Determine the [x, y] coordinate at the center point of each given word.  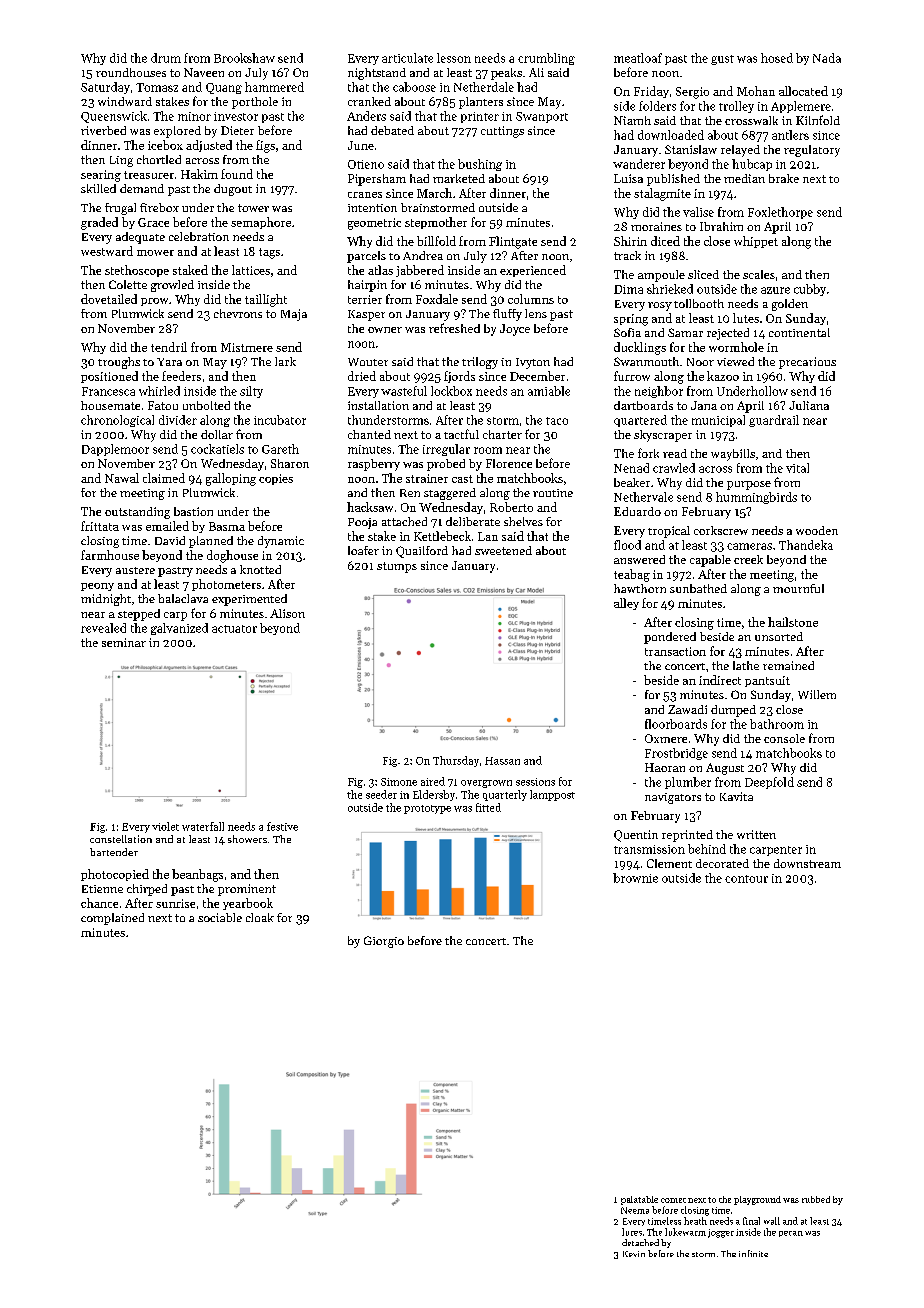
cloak [260, 917]
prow [154, 302]
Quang [224, 88]
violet [165, 826]
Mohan [756, 91]
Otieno [366, 164]
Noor [700, 362]
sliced [703, 274]
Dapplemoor [115, 450]
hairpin [367, 286]
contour [746, 879]
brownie [635, 878]
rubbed [816, 1199]
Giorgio [384, 942]
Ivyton [533, 363]
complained [112, 919]
